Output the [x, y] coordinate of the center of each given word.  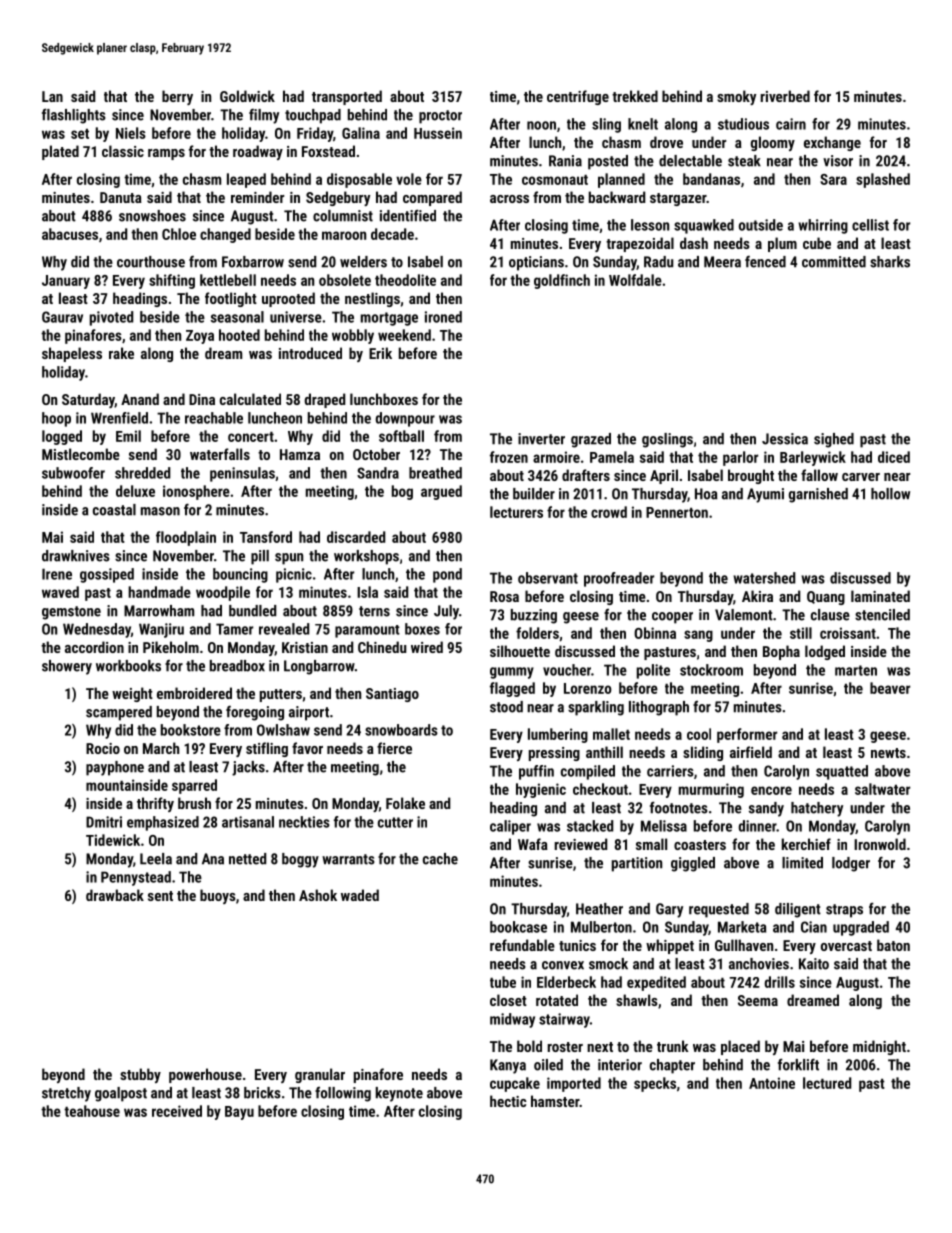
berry [177, 97]
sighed [834, 440]
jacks [248, 768]
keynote [399, 1094]
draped [325, 400]
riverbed [785, 96]
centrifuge [578, 97]
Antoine [772, 1083]
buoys [218, 896]
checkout [600, 789]
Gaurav [62, 317]
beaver [890, 688]
